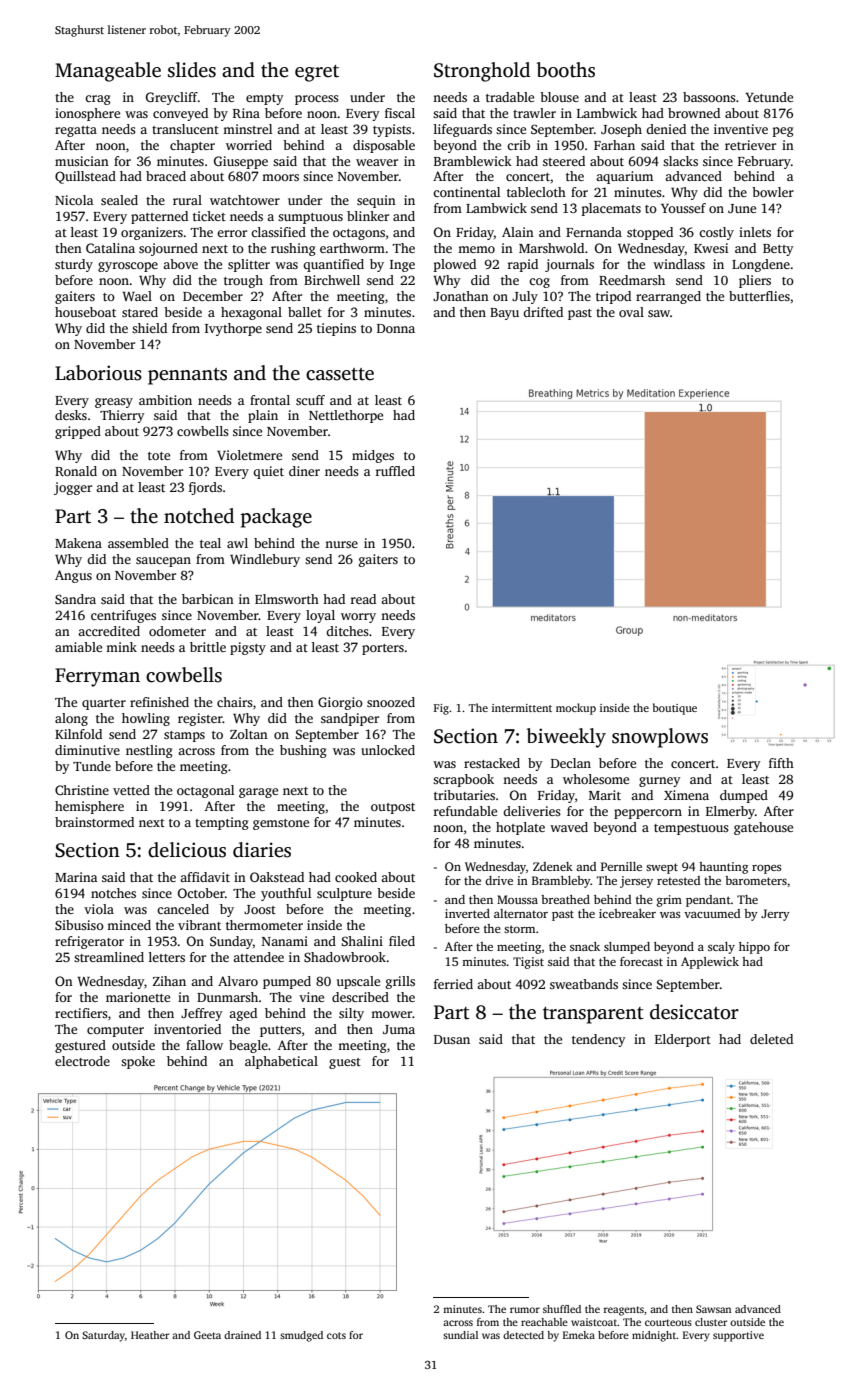 Image resolution: width=849 pixels, height=1400 pixels. I want to click on guest, so click(345, 1063).
